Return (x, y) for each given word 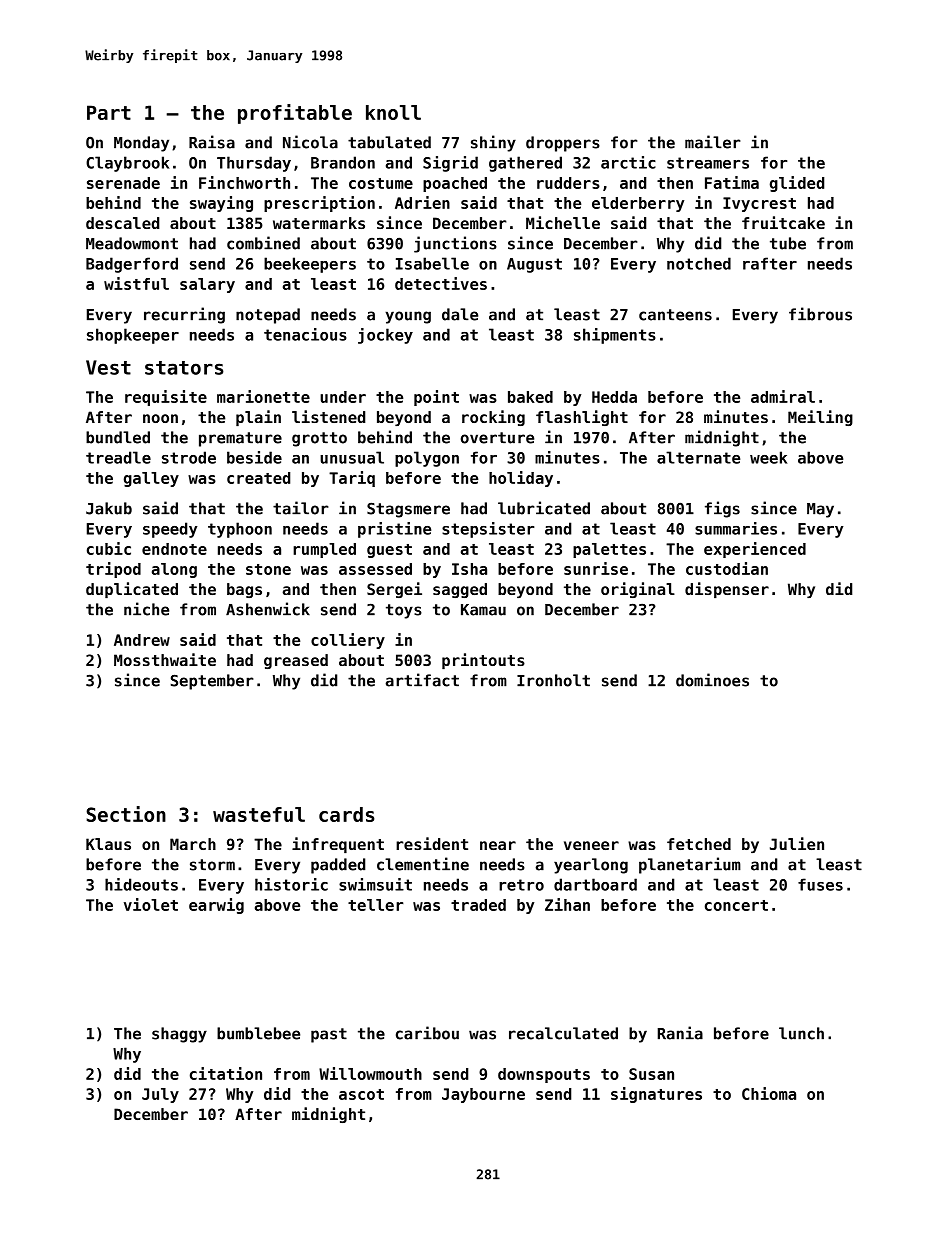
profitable (295, 114)
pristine (394, 530)
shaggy (179, 1035)
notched (699, 263)
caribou (427, 1033)
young (408, 317)
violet (151, 904)
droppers (563, 144)
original (638, 590)
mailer (713, 142)
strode (189, 457)
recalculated (563, 1033)
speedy (170, 530)
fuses (820, 884)
